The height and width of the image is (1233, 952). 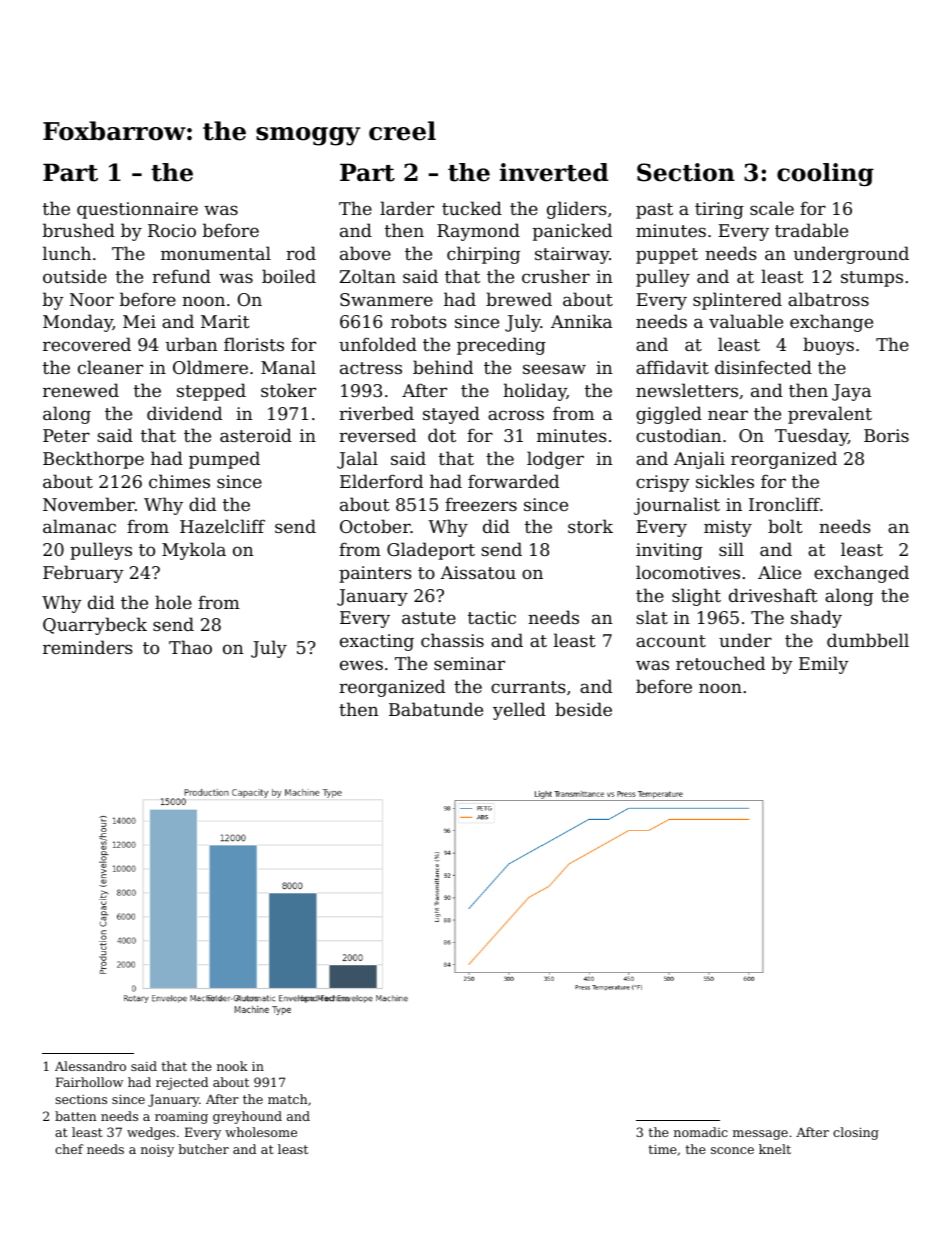 I want to click on nook, so click(x=232, y=1066).
